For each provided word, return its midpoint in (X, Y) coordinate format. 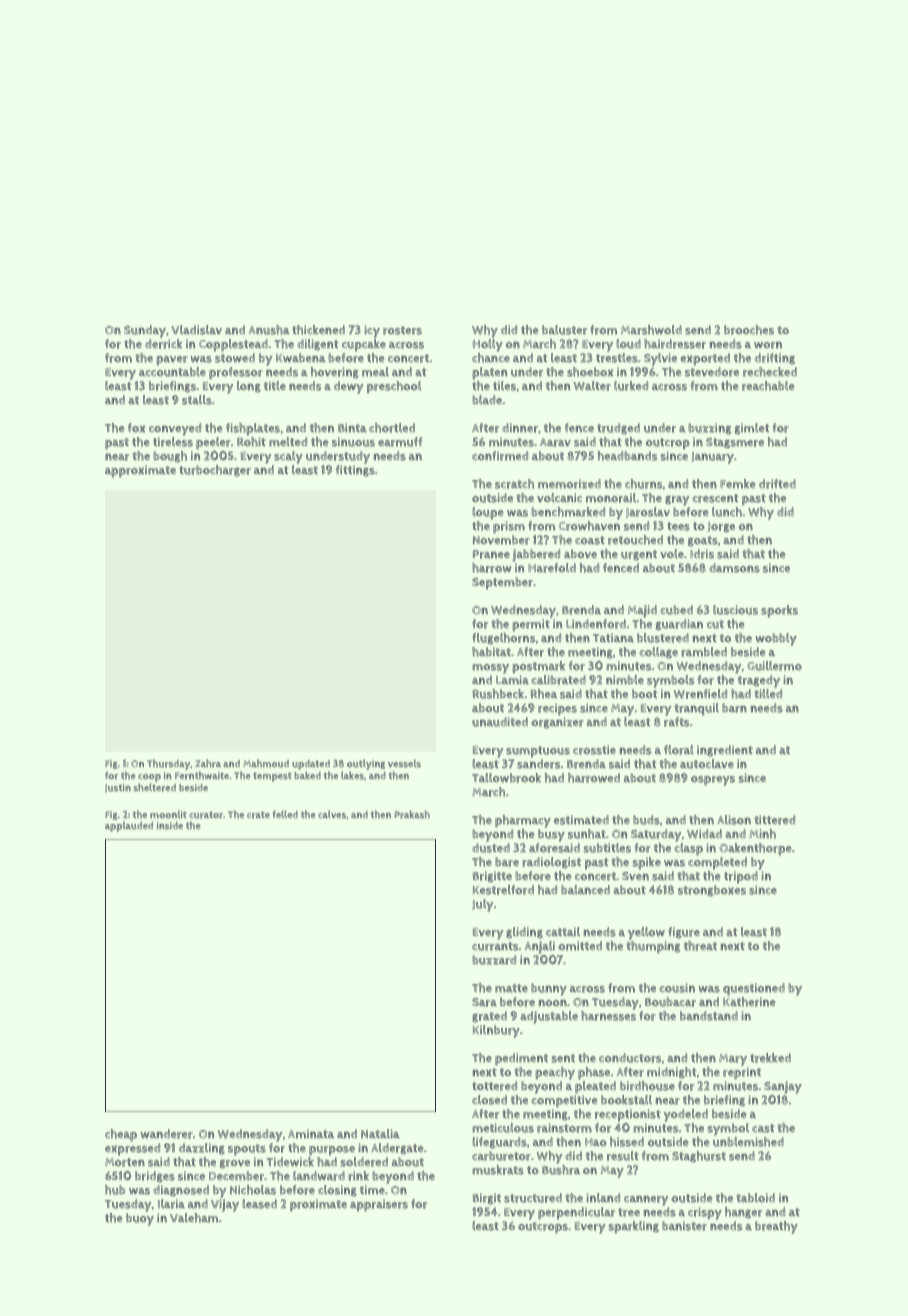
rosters (402, 330)
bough (170, 457)
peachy (555, 1073)
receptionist (628, 1115)
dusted (491, 848)
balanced (585, 890)
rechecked (770, 372)
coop (149, 778)
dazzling (202, 1149)
